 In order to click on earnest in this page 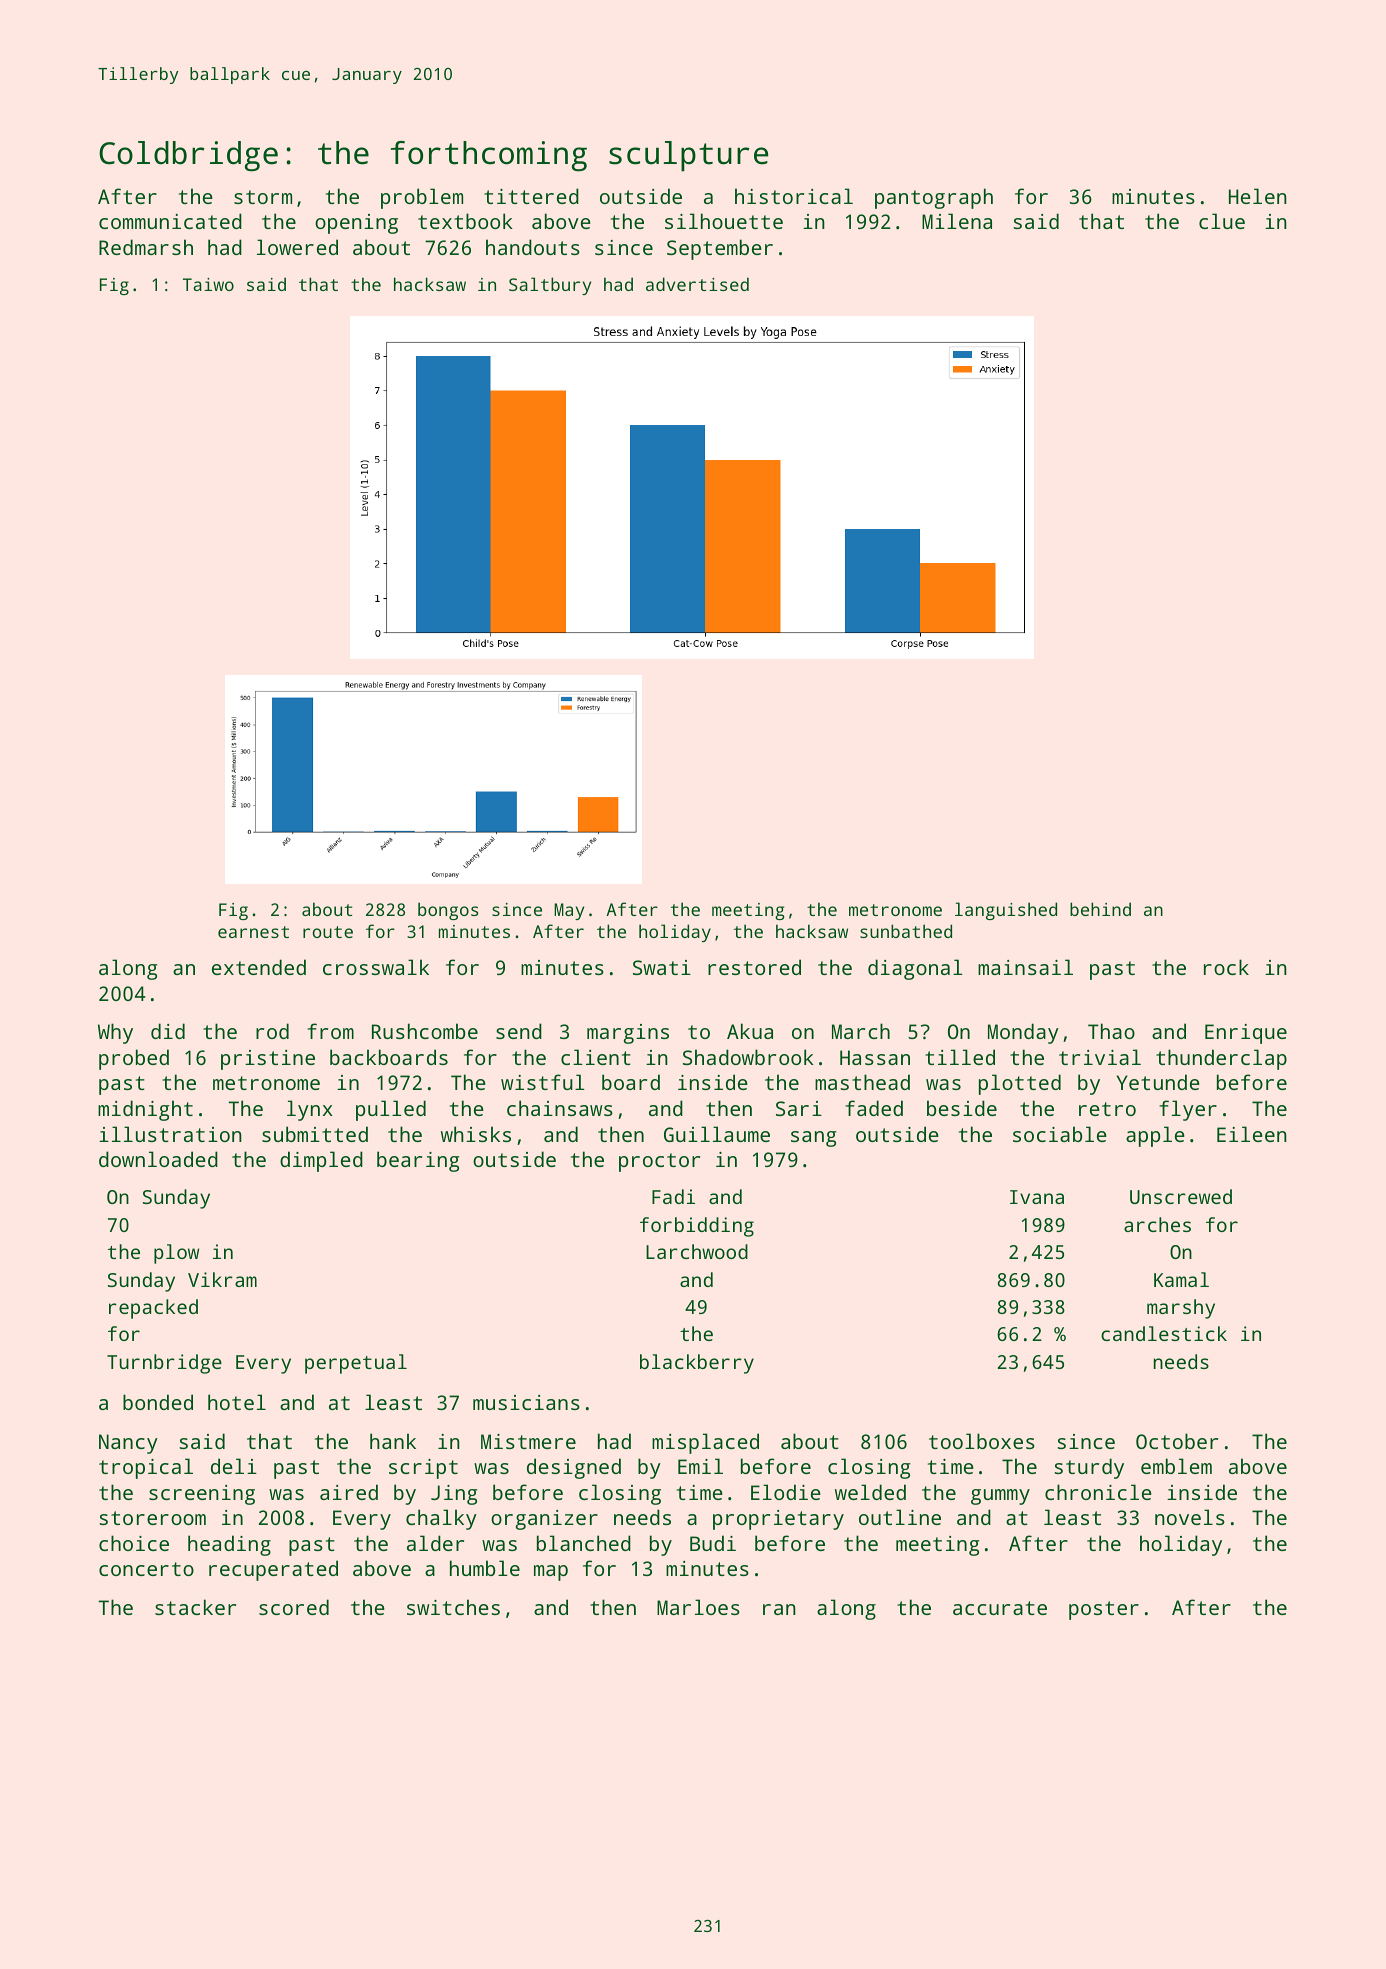, I will do `click(253, 932)`.
